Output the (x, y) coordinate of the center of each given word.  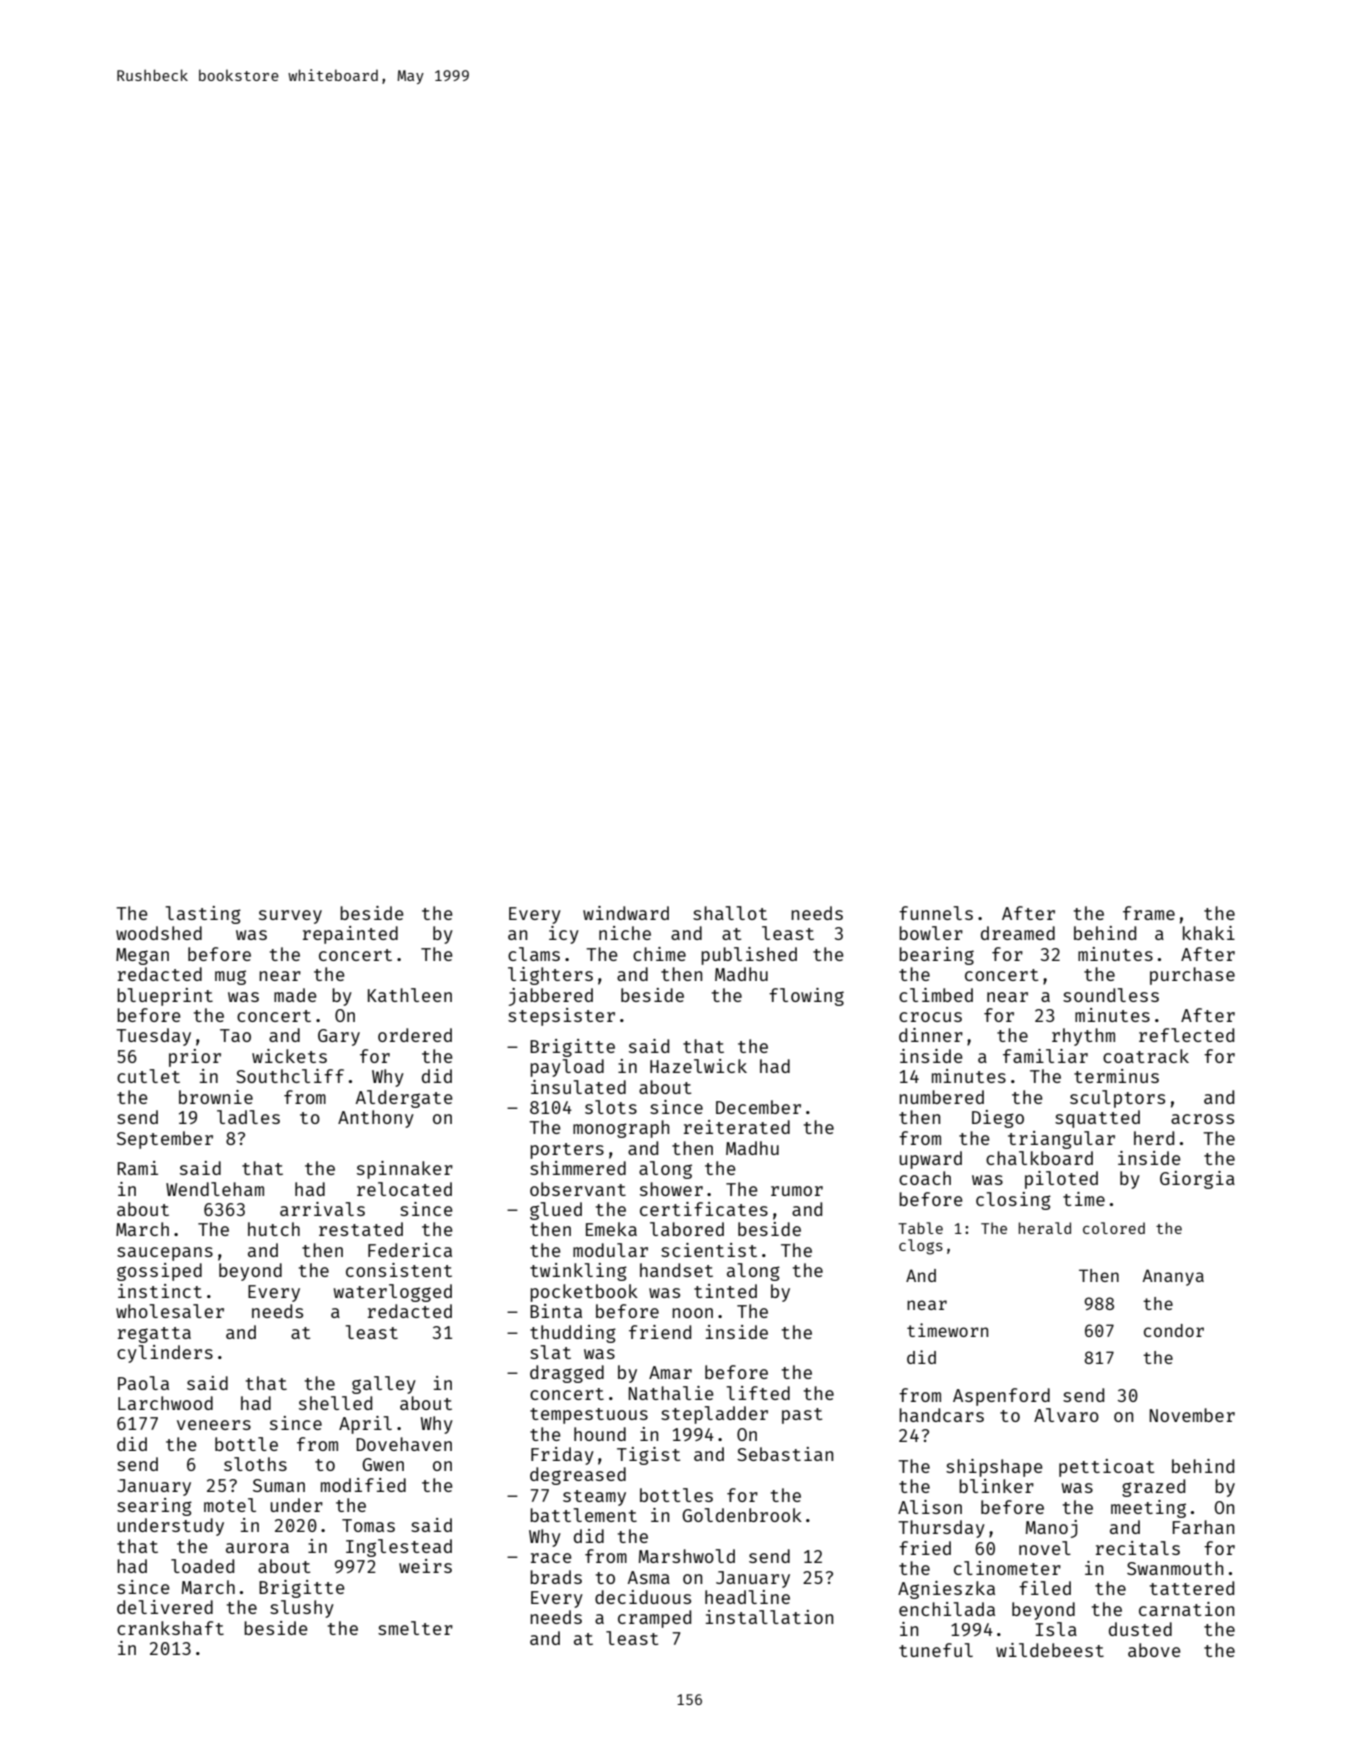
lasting (203, 915)
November (1192, 1415)
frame (1149, 913)
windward (626, 913)
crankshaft (170, 1628)
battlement (583, 1515)
